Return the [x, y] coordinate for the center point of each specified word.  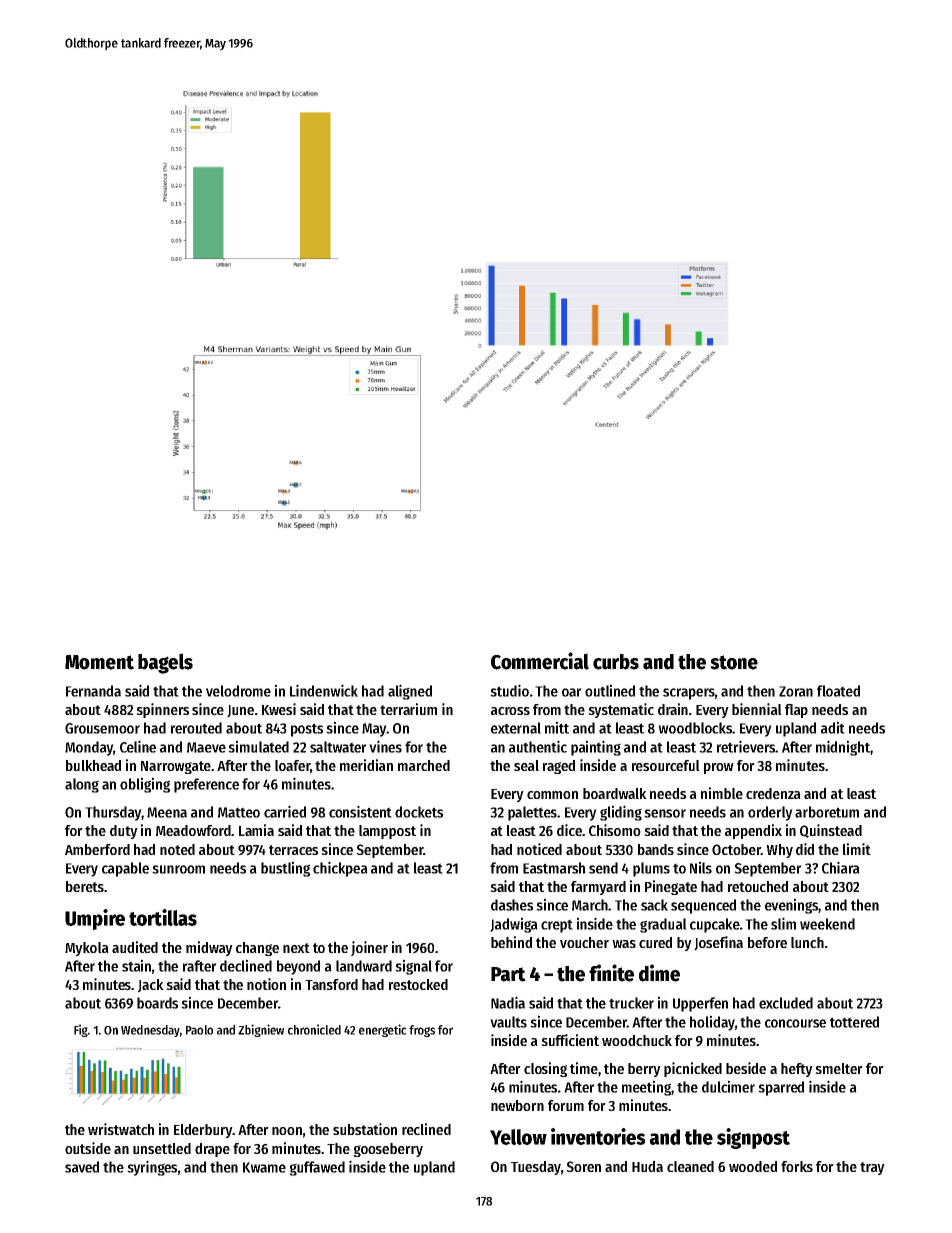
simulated [258, 746]
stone [734, 662]
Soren [583, 1166]
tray [872, 1168]
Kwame [264, 1167]
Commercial [540, 661]
